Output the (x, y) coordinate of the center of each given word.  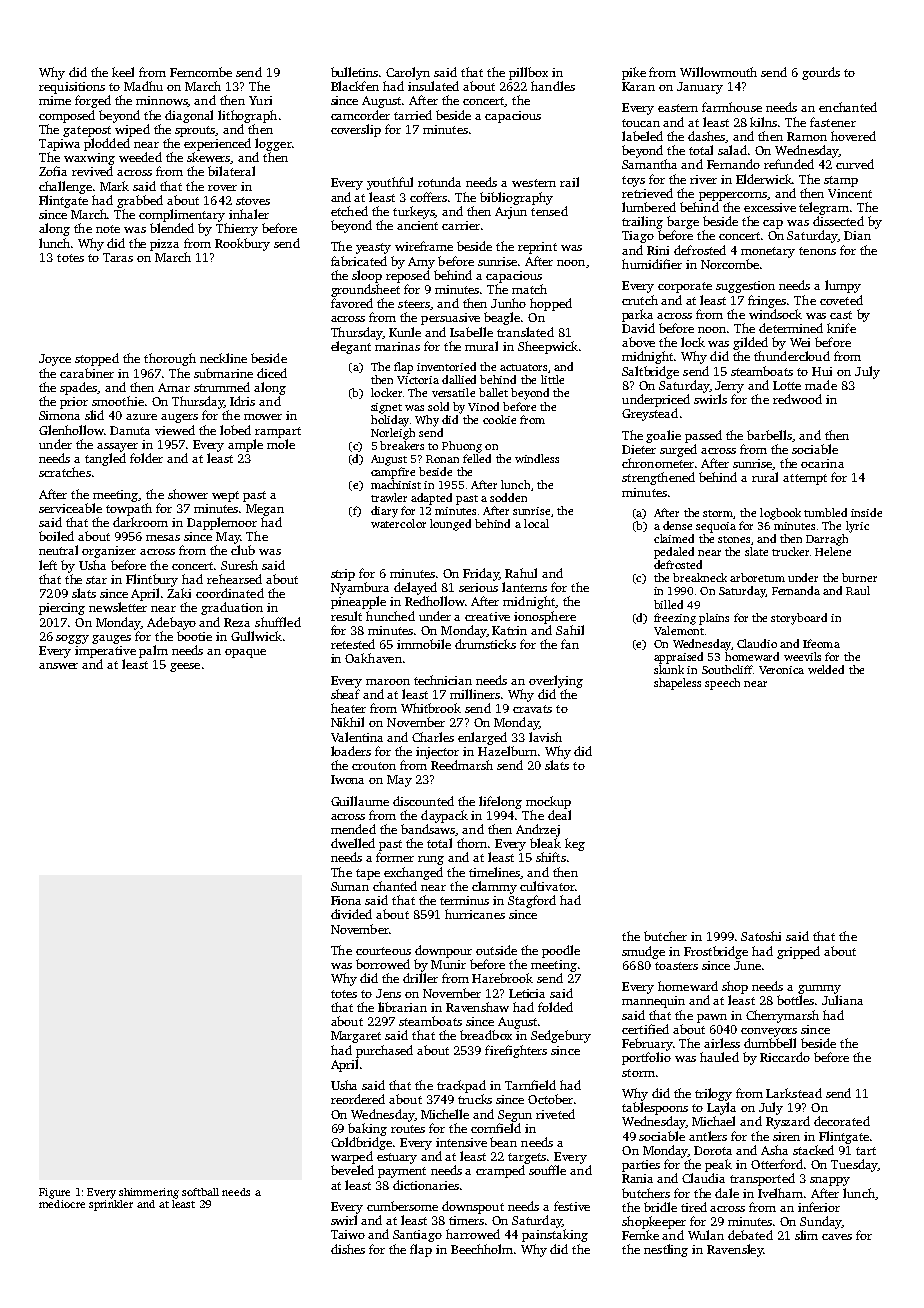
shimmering (149, 1193)
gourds (821, 73)
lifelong (500, 802)
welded (826, 669)
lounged (450, 525)
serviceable (70, 508)
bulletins (355, 72)
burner (859, 577)
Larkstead (794, 1093)
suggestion (745, 287)
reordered (358, 1099)
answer (58, 666)
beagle (502, 318)
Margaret (356, 1037)
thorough (170, 359)
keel (123, 72)
